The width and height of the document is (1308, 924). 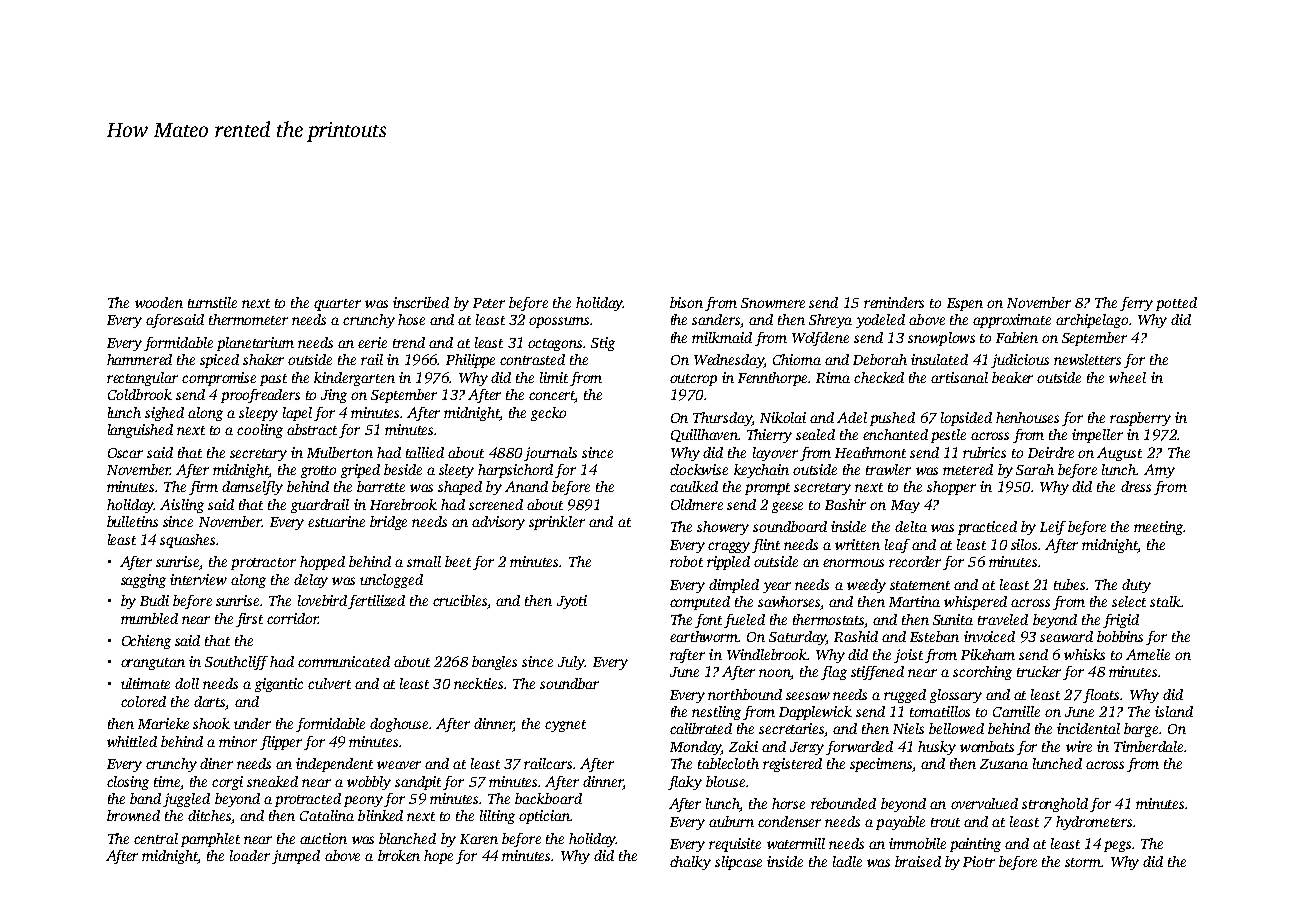 What do you see at coordinates (773, 303) in the document?
I see `Snowmere` at bounding box center [773, 303].
